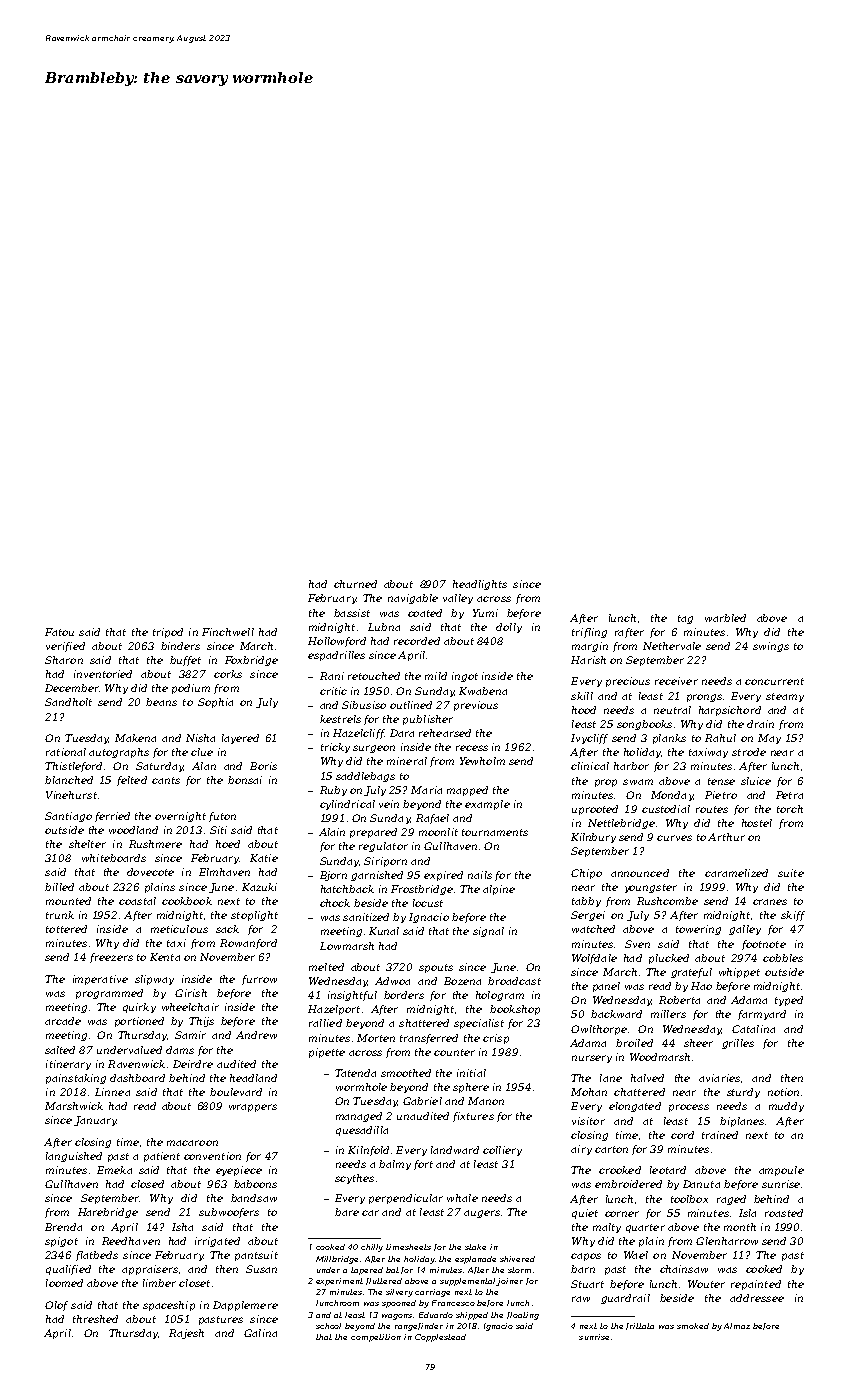  What do you see at coordinates (737, 1326) in the image?
I see `Almaz` at bounding box center [737, 1326].
